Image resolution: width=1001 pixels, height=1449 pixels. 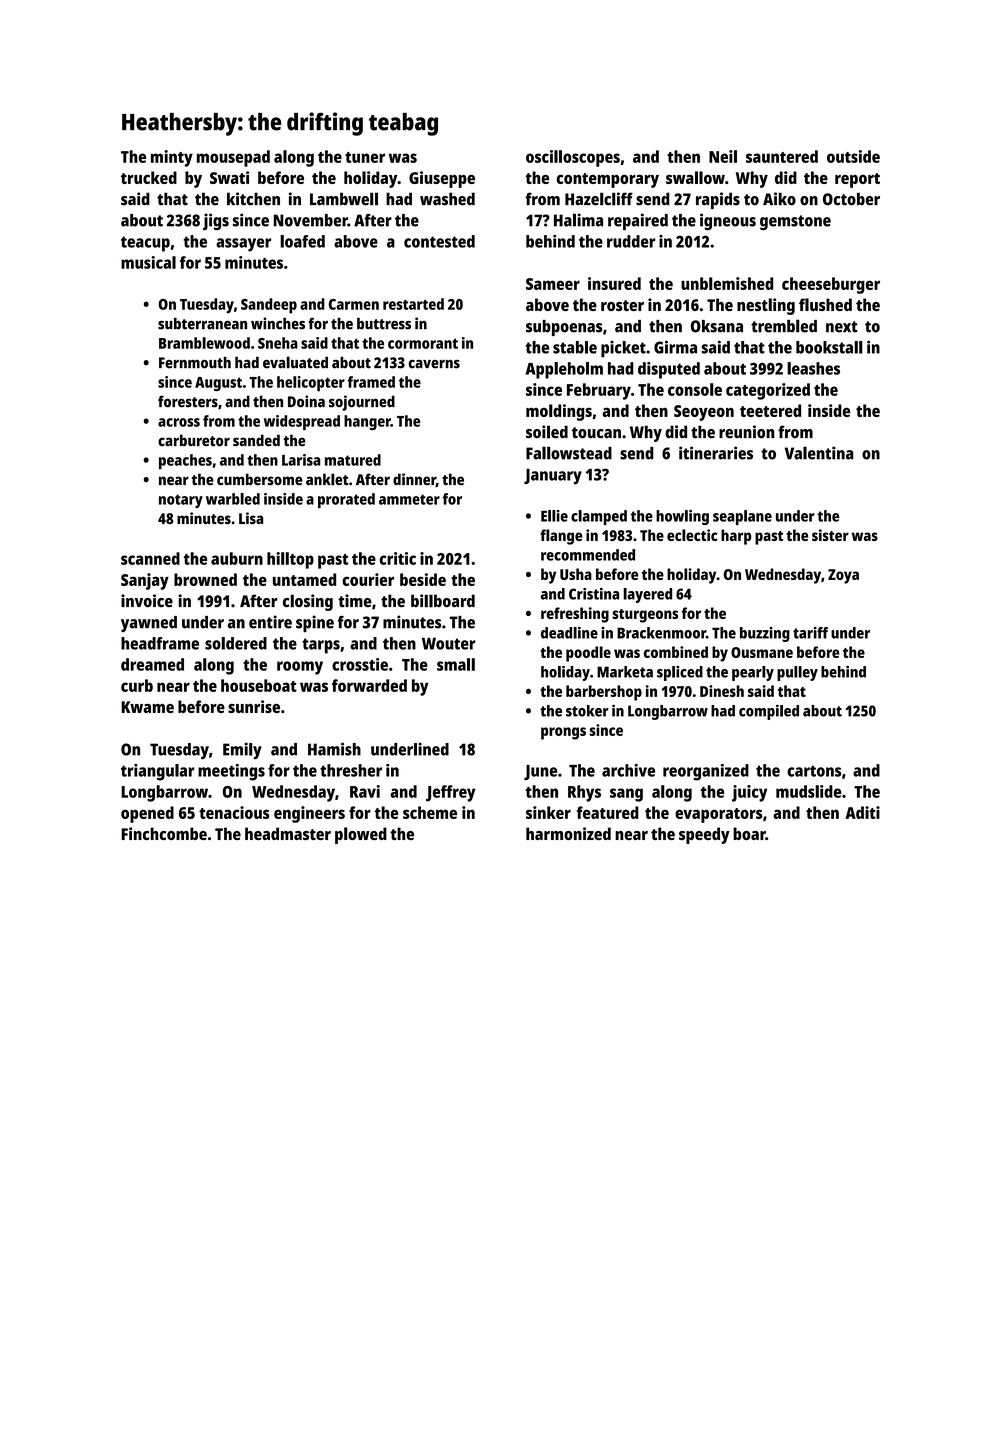 I want to click on Zoya, so click(x=843, y=576).
